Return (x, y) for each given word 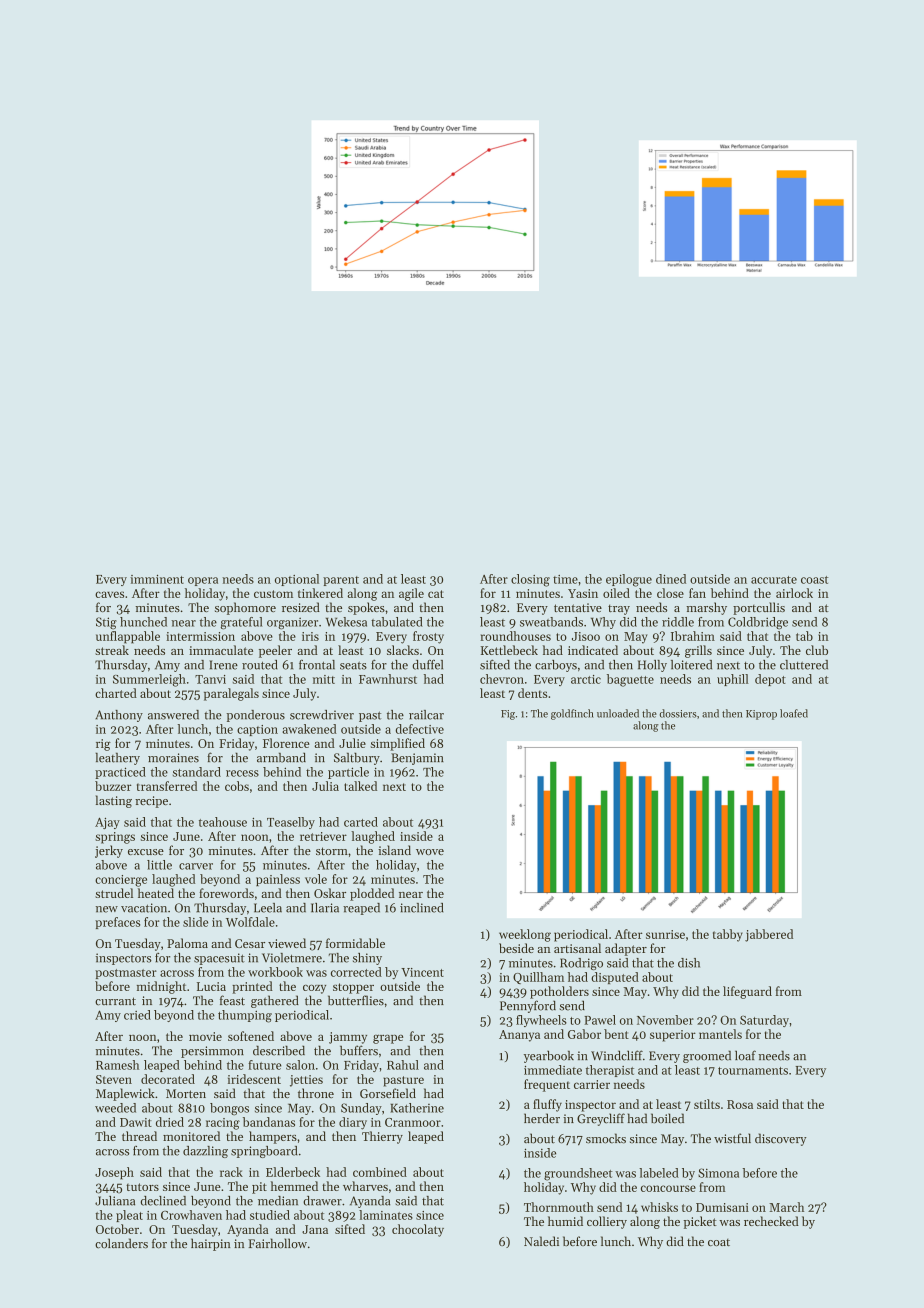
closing (530, 580)
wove (430, 852)
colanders (121, 1243)
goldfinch (572, 714)
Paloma (187, 943)
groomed (707, 1056)
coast (815, 580)
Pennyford (528, 1006)
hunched (143, 622)
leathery (118, 758)
